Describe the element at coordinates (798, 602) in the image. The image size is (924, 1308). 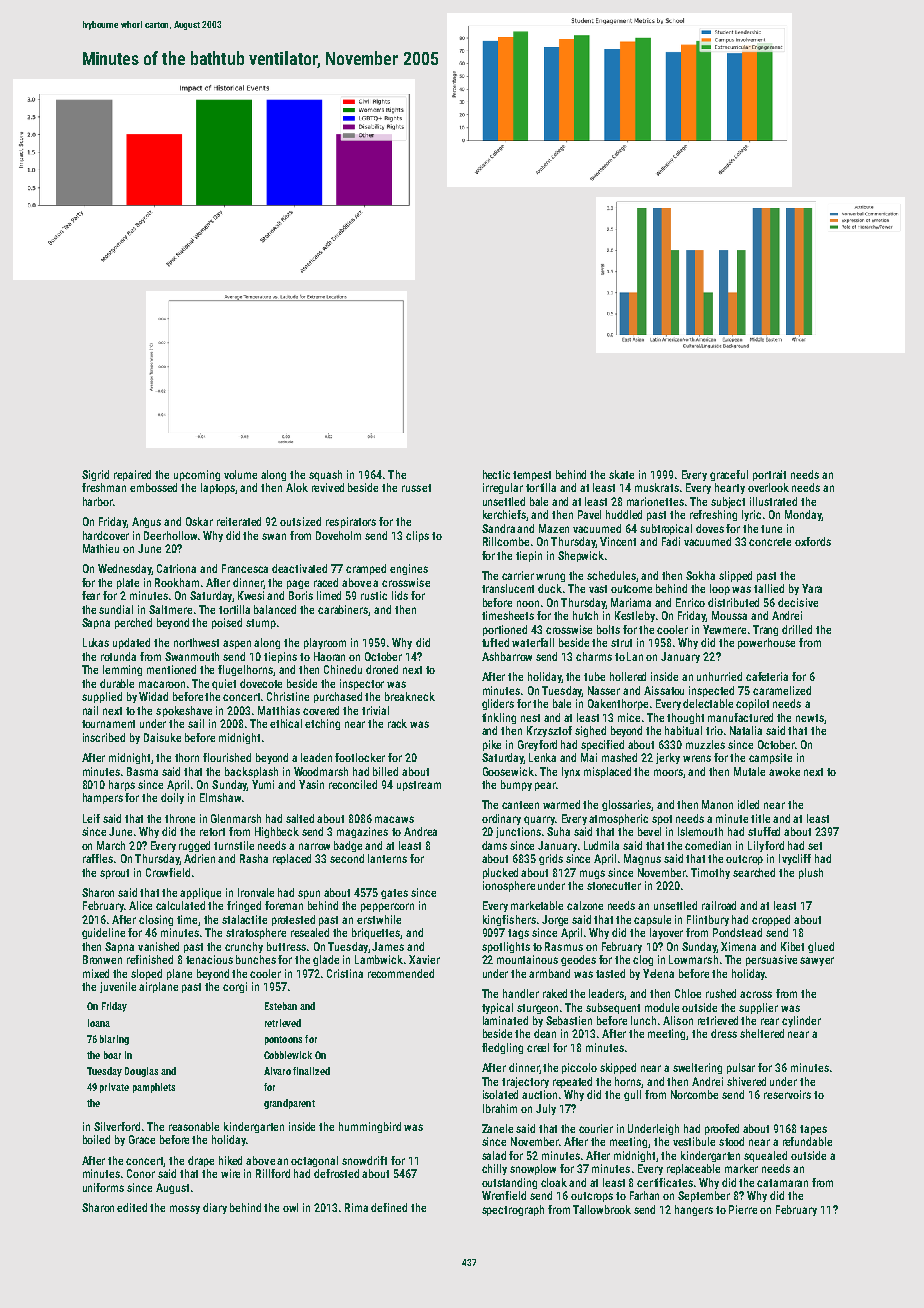
I see `decisive` at that location.
